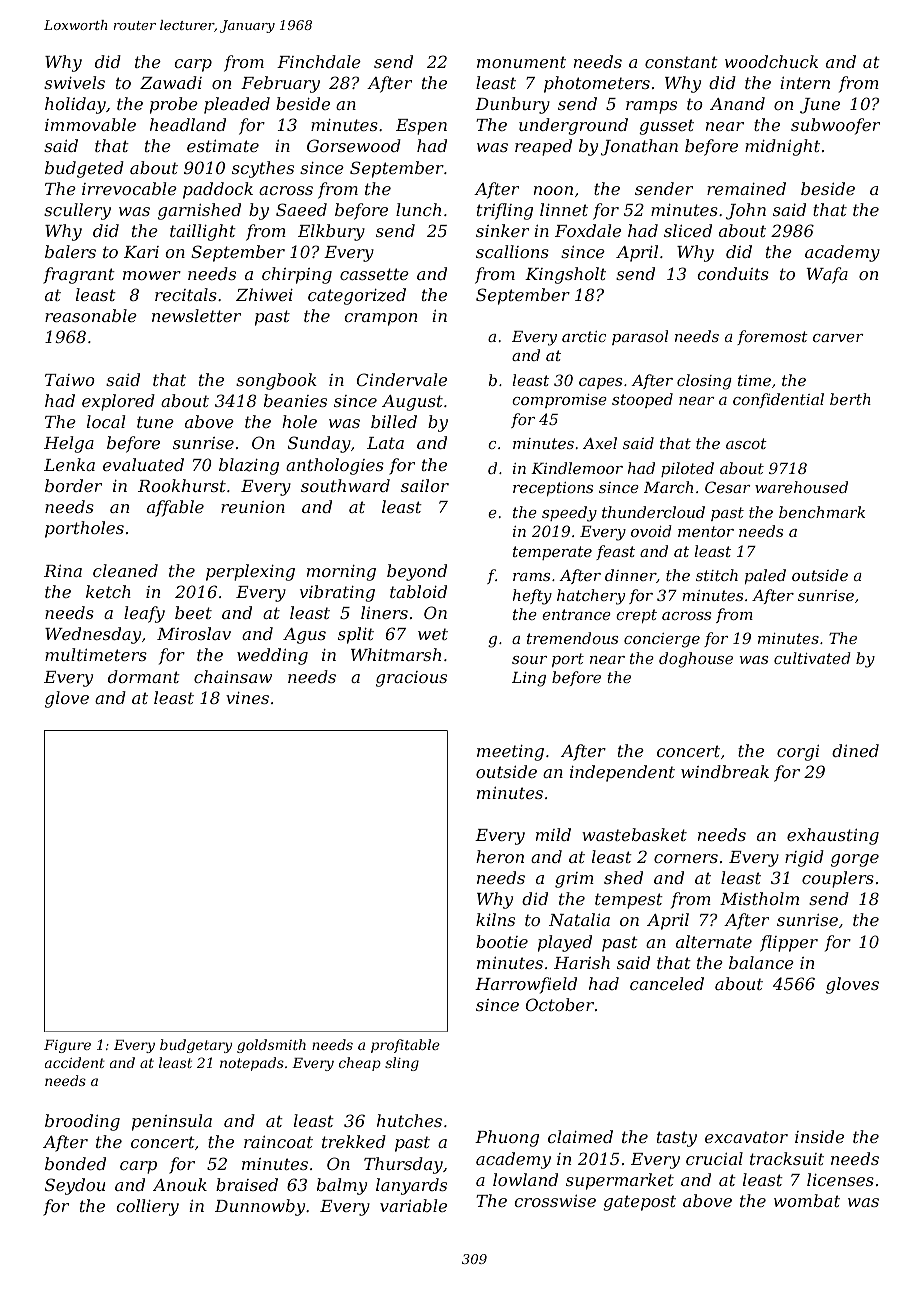  What do you see at coordinates (418, 209) in the page?
I see `lunch` at bounding box center [418, 209].
